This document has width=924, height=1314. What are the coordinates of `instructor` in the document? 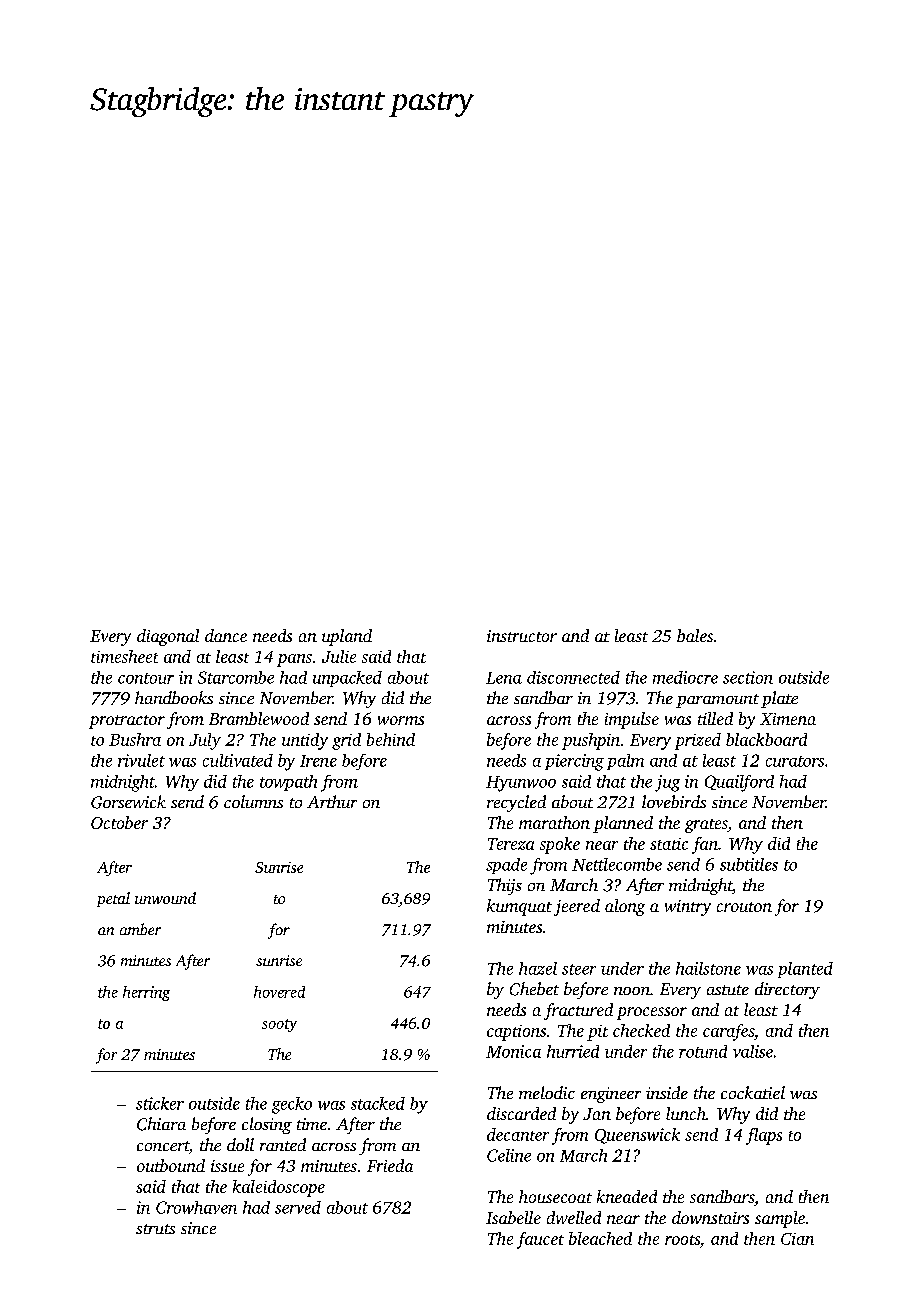 It's located at (522, 636).
